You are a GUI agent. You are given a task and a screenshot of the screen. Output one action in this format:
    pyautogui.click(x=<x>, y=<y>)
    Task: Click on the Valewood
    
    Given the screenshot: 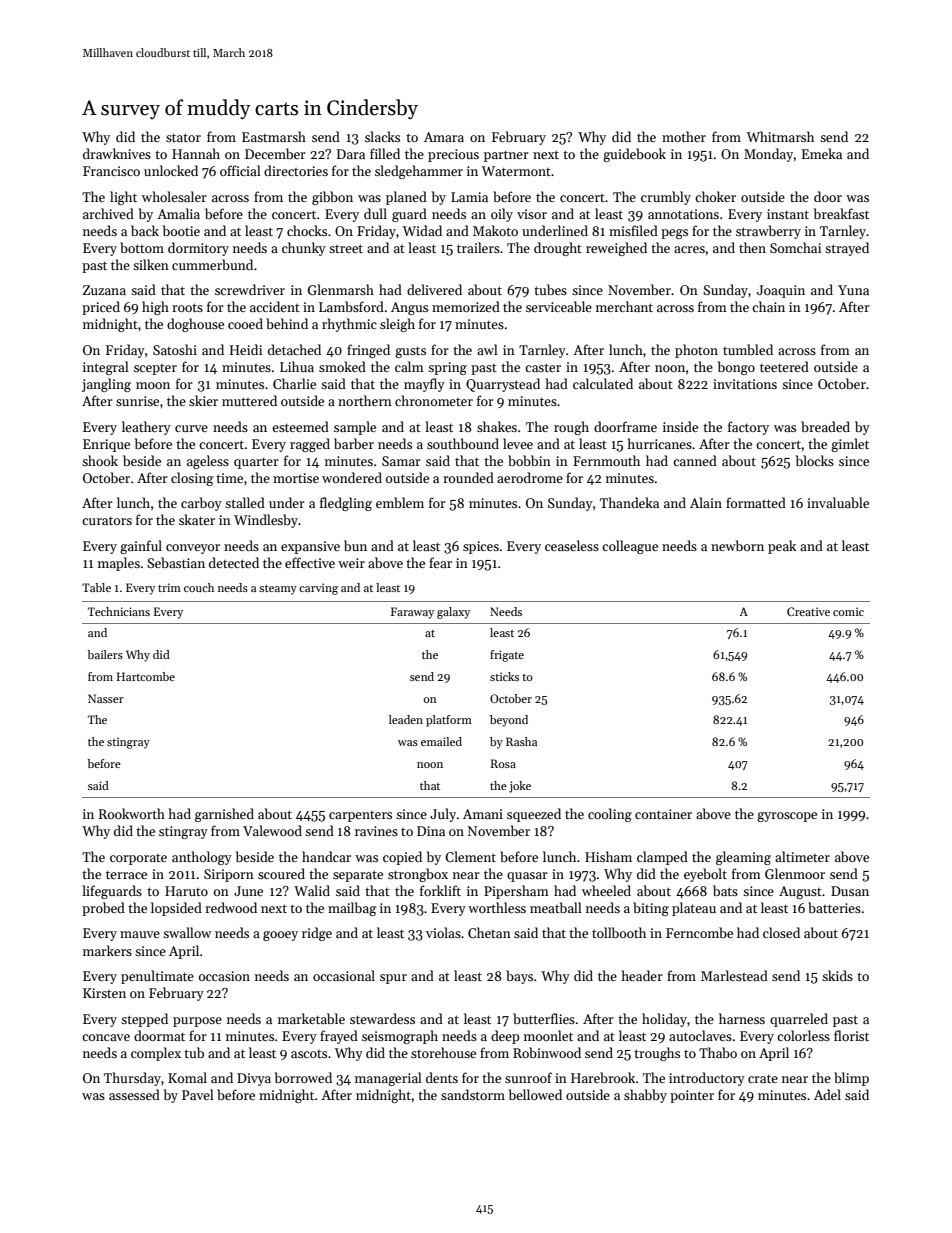 What is the action you would take?
    pyautogui.click(x=272, y=830)
